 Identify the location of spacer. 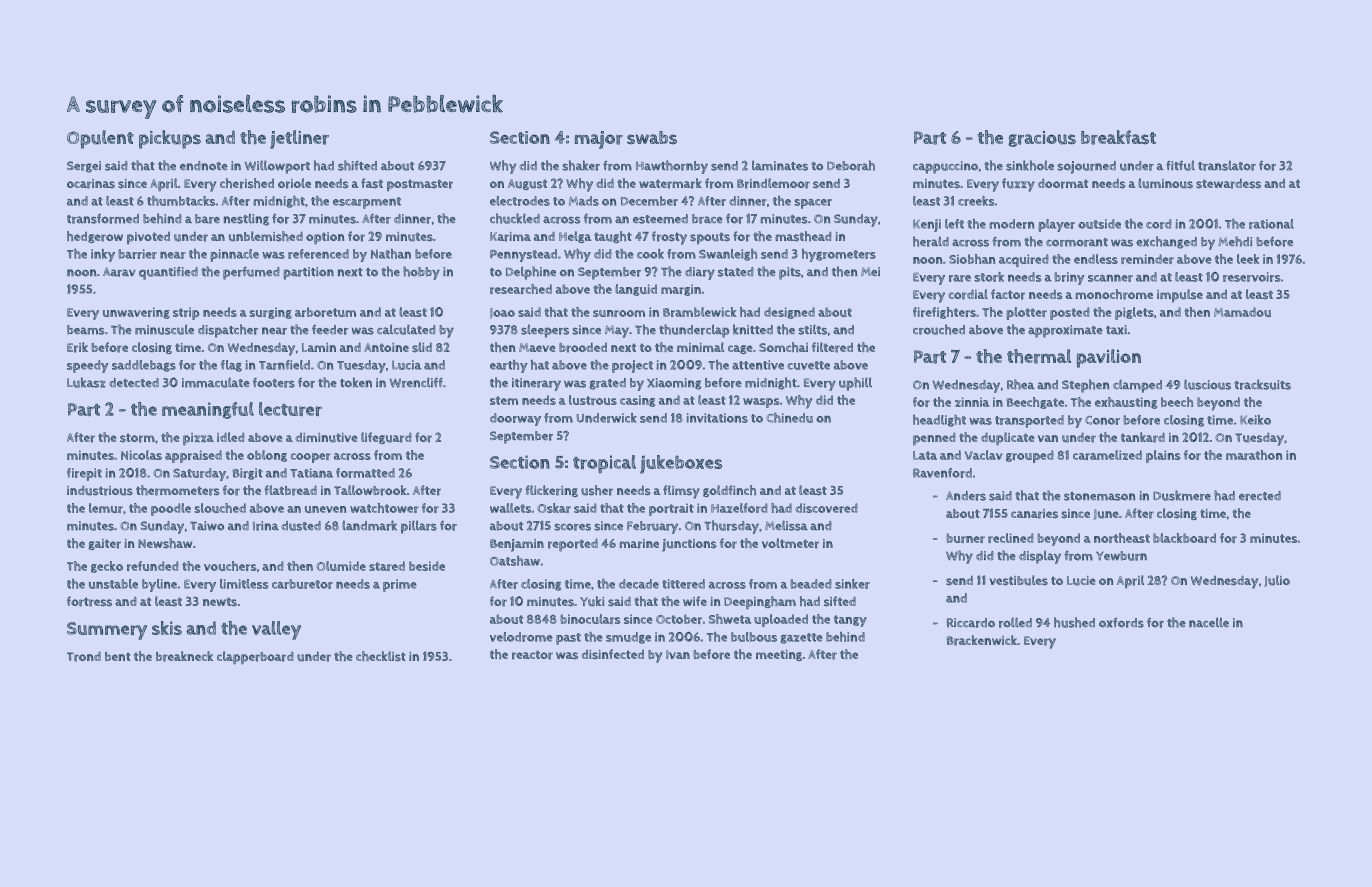
(813, 204).
